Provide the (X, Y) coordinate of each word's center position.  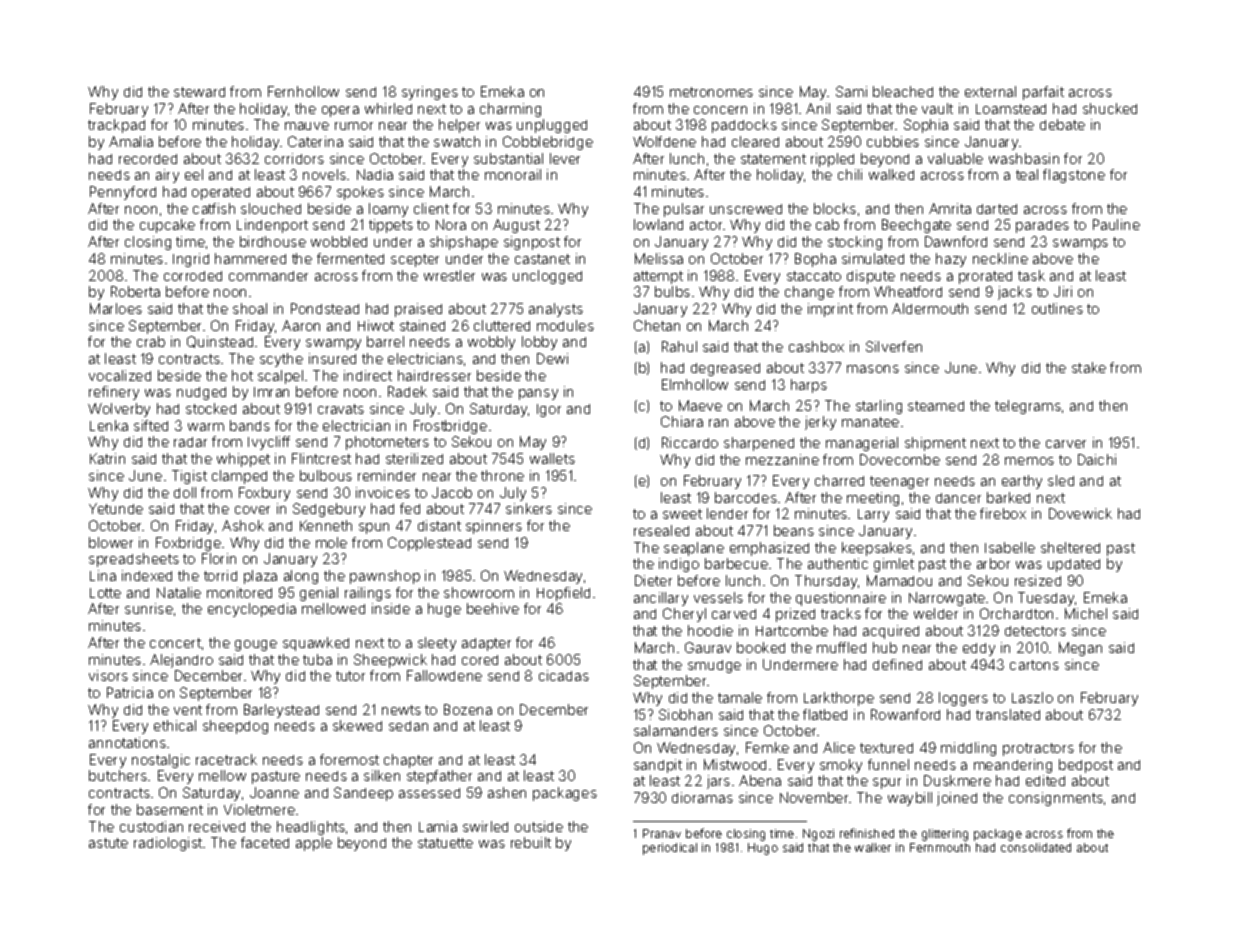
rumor (354, 126)
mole (331, 542)
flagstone (1074, 176)
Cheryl (684, 615)
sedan (408, 726)
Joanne (274, 792)
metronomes (711, 92)
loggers (963, 699)
